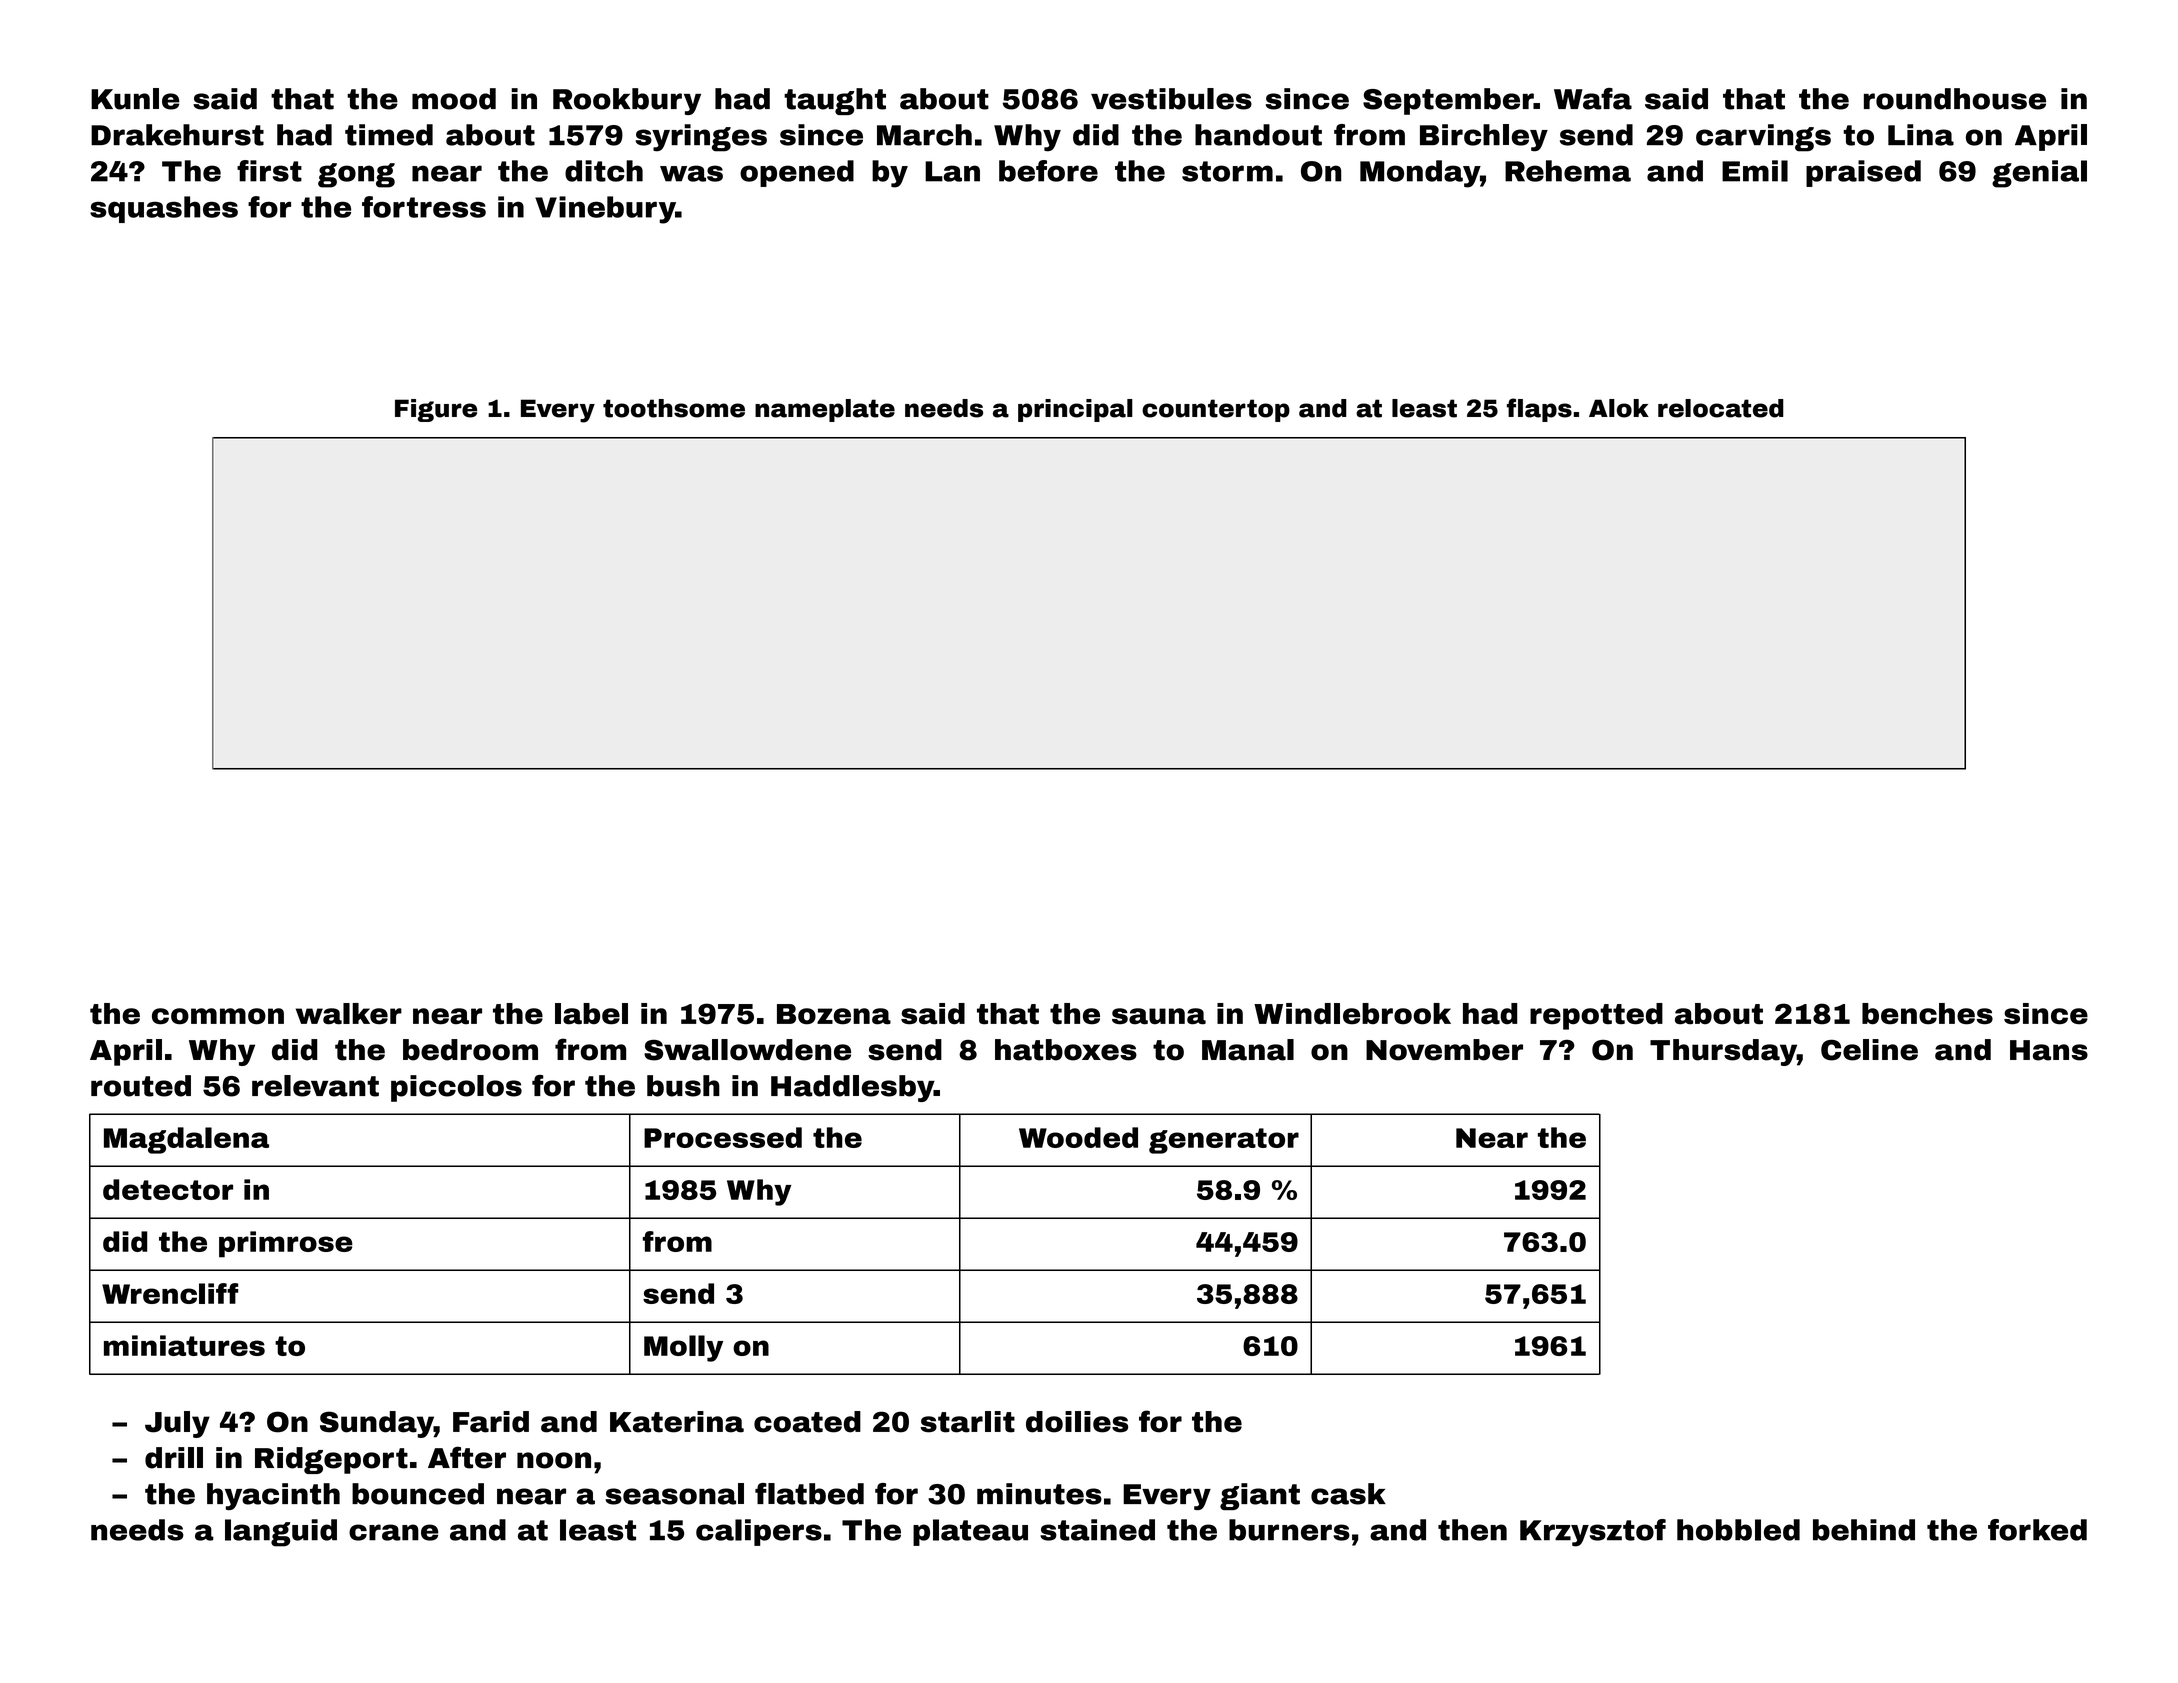  Describe the element at coordinates (759, 1532) in the image. I see `calipers` at that location.
